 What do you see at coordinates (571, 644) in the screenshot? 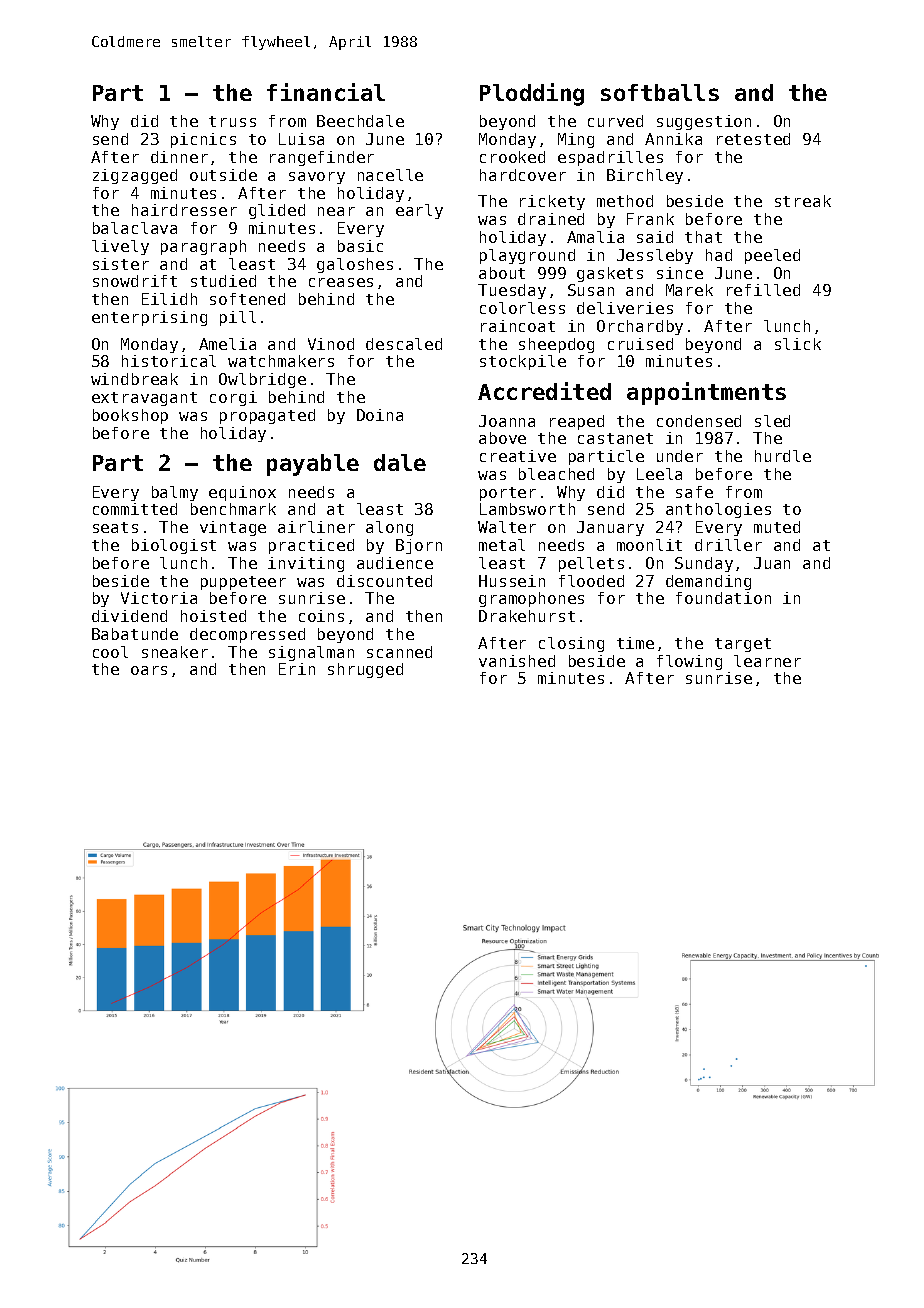
I see `closing` at bounding box center [571, 644].
